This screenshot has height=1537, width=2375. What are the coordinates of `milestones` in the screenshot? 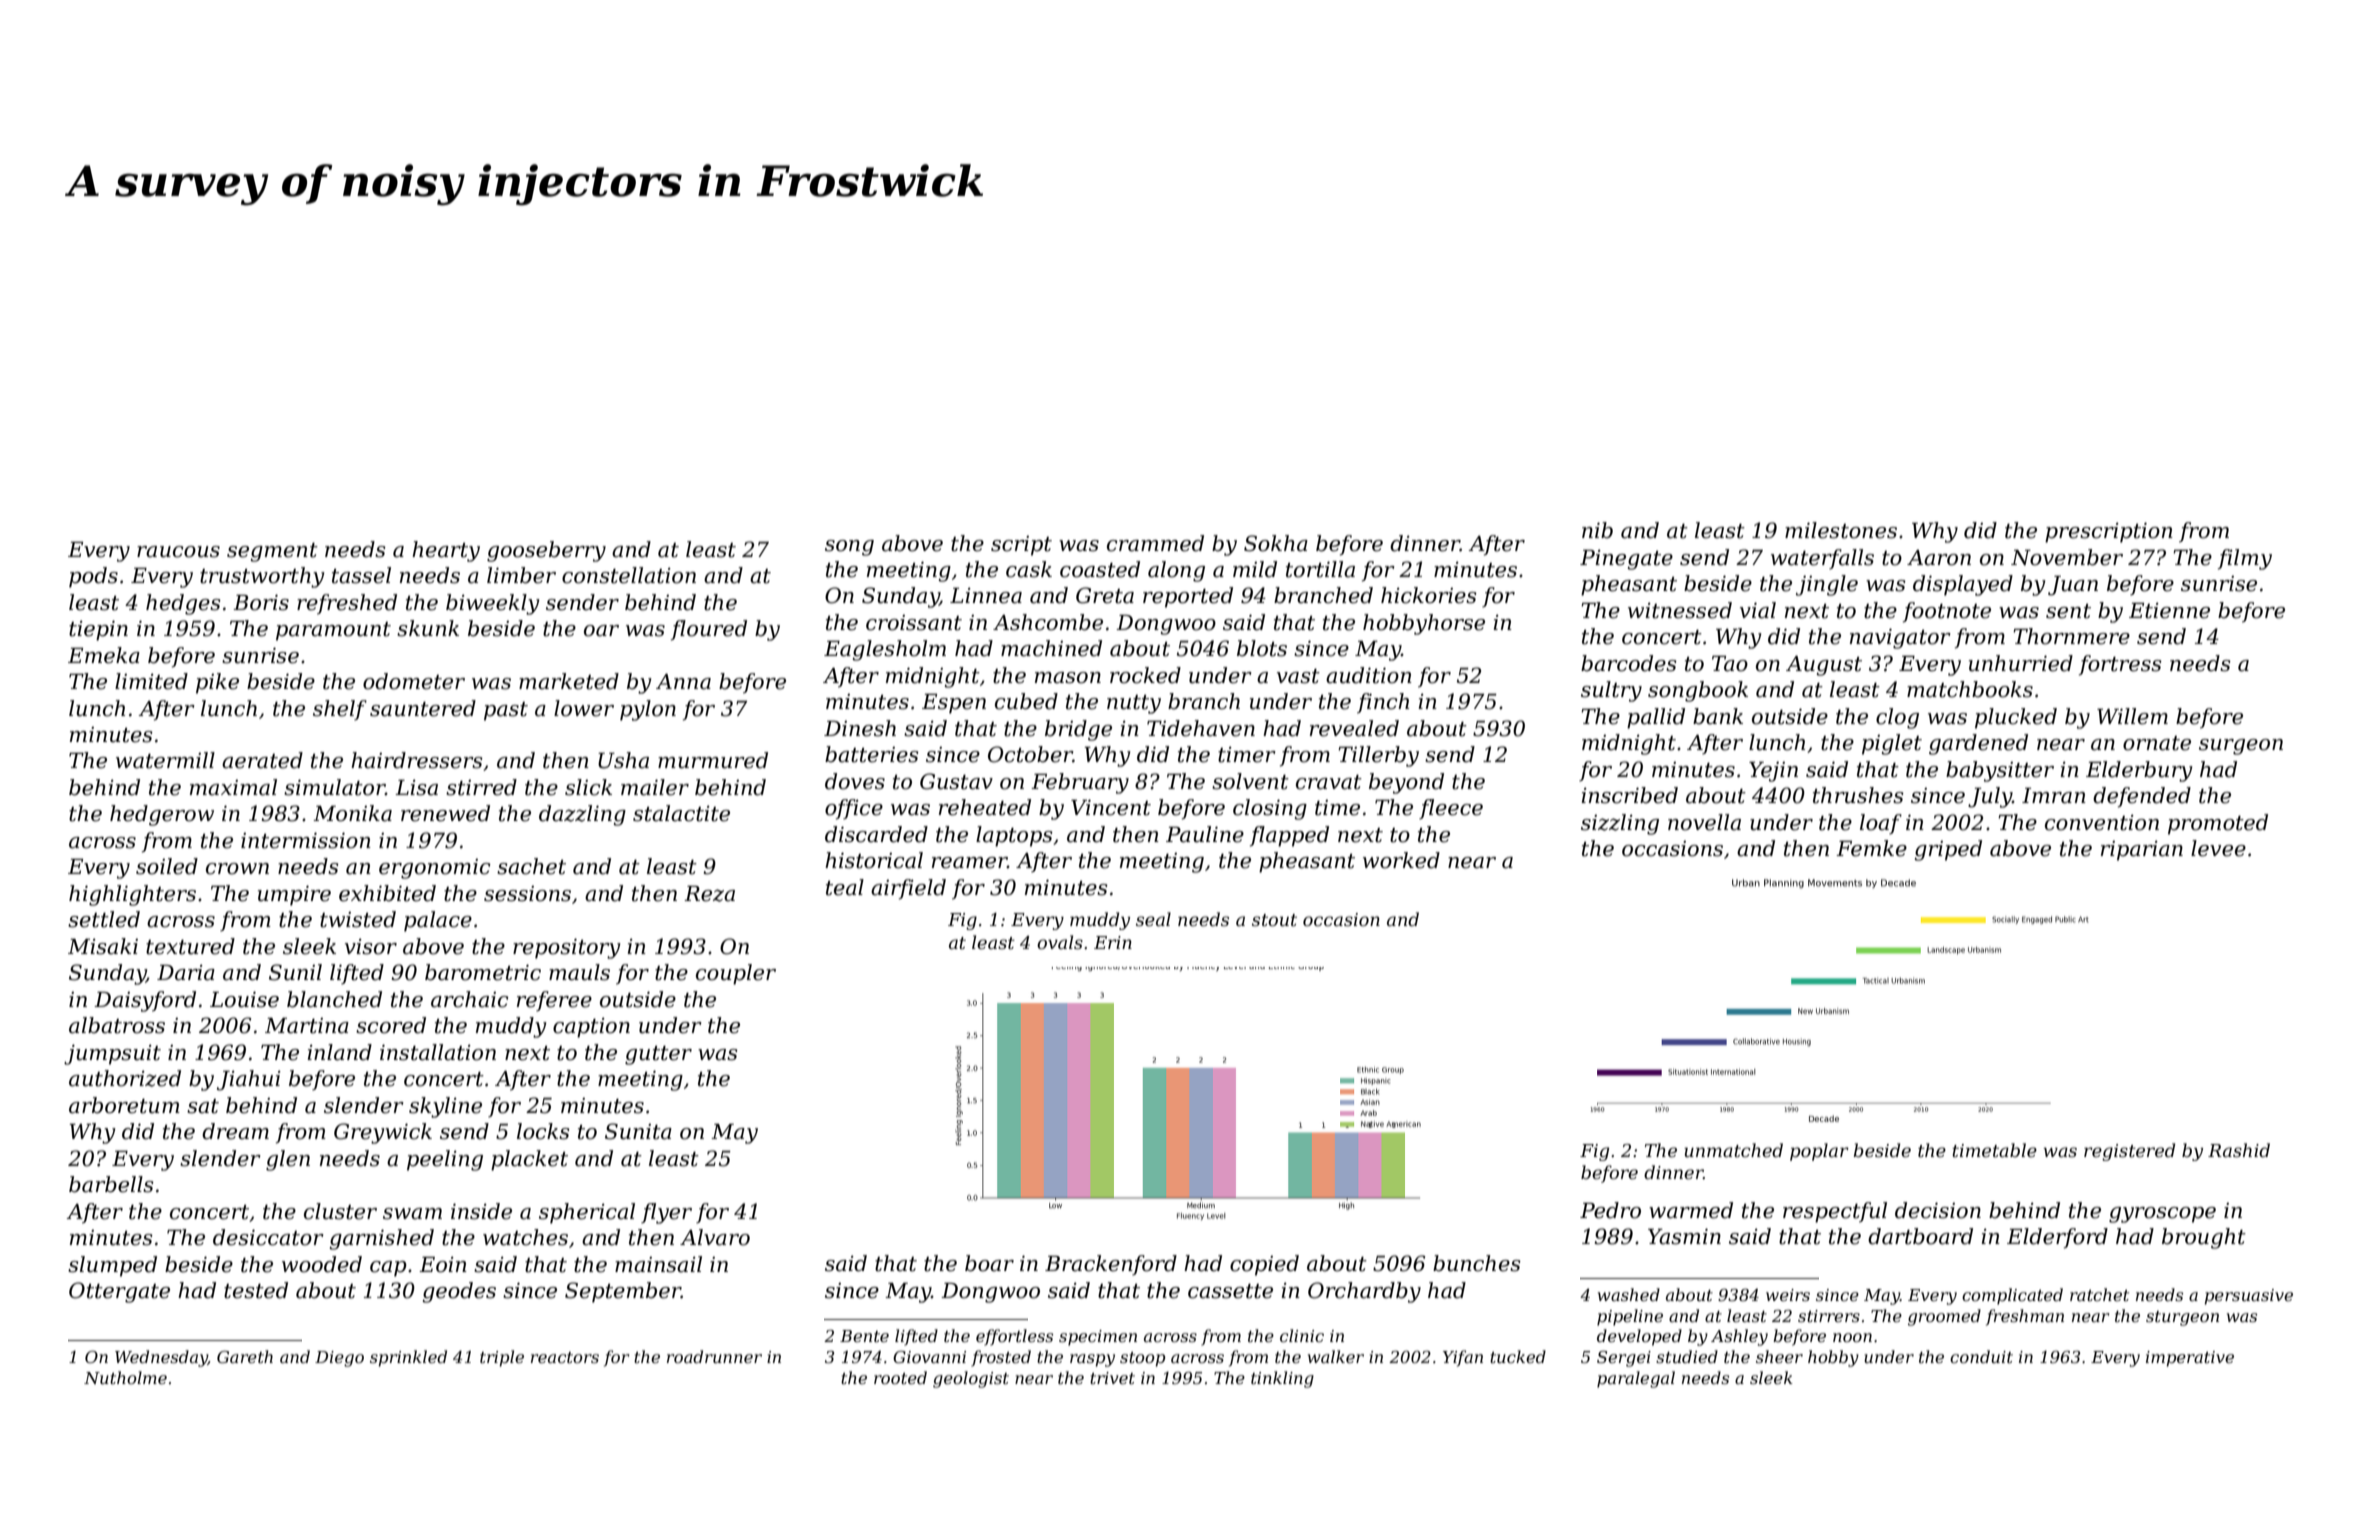 It's located at (1841, 530).
